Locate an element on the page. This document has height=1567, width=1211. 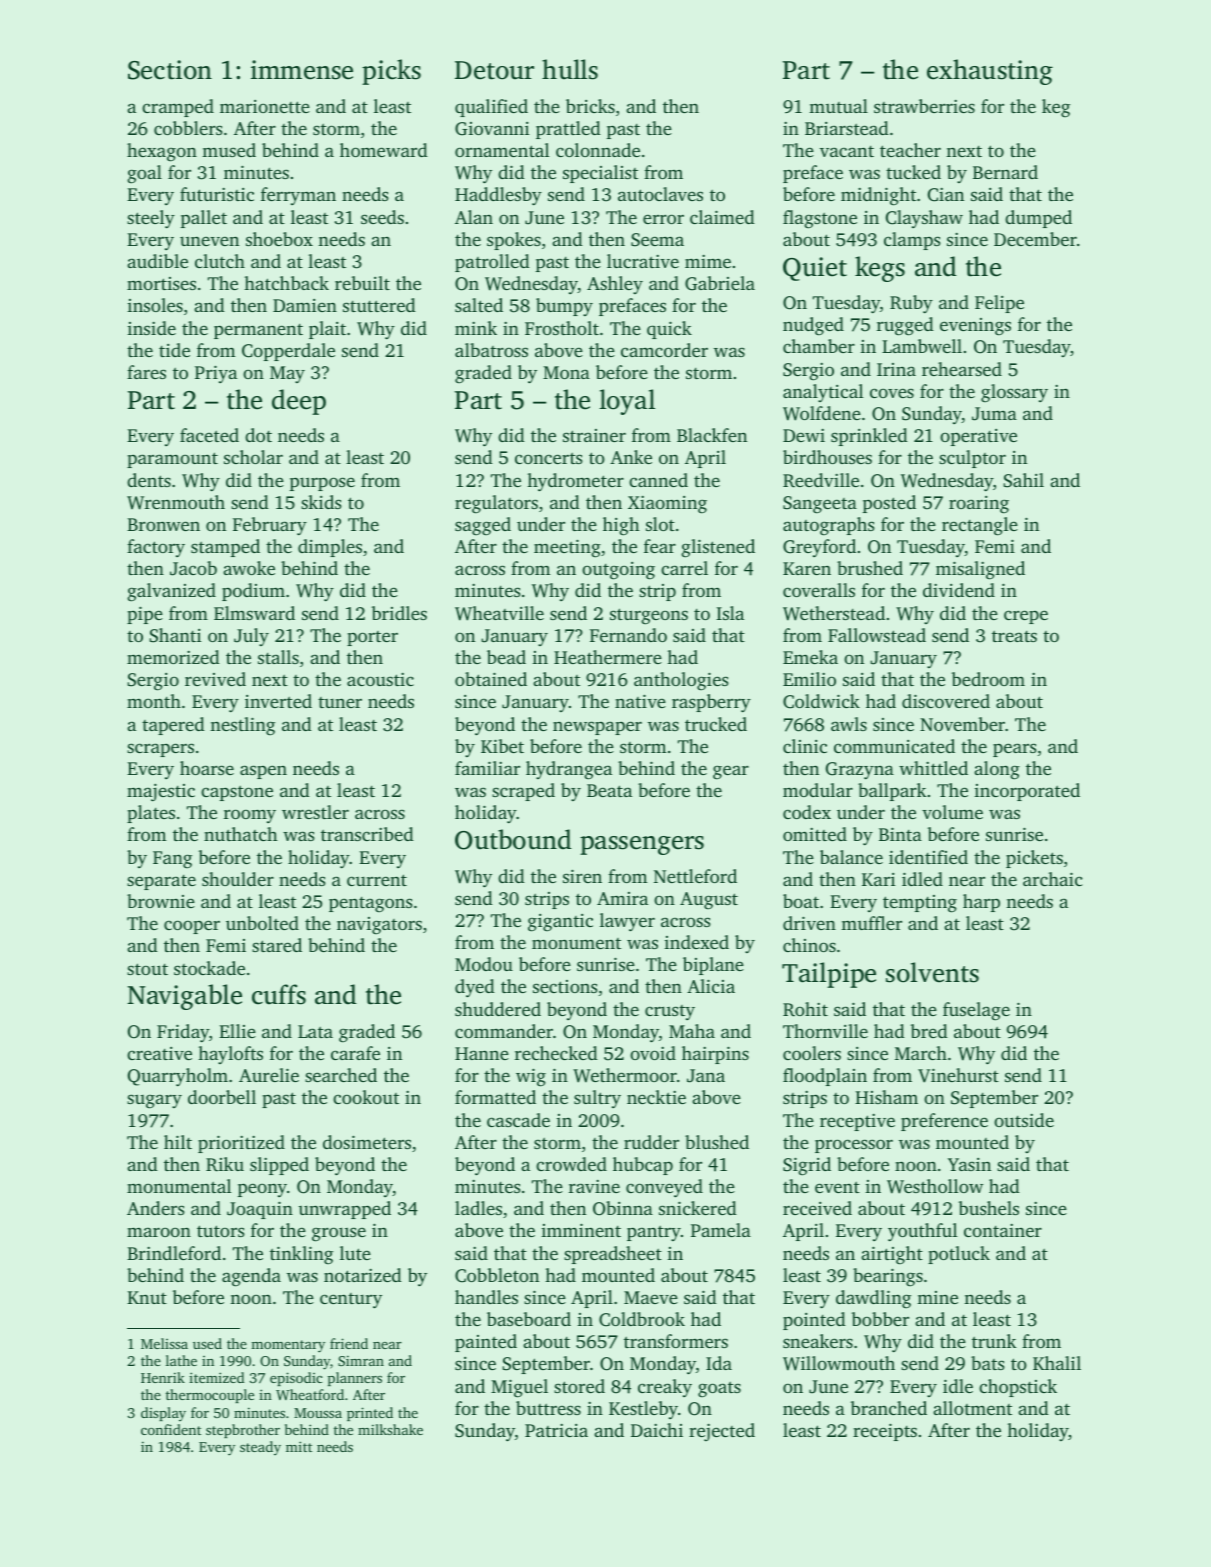
exhausting is located at coordinates (990, 72).
